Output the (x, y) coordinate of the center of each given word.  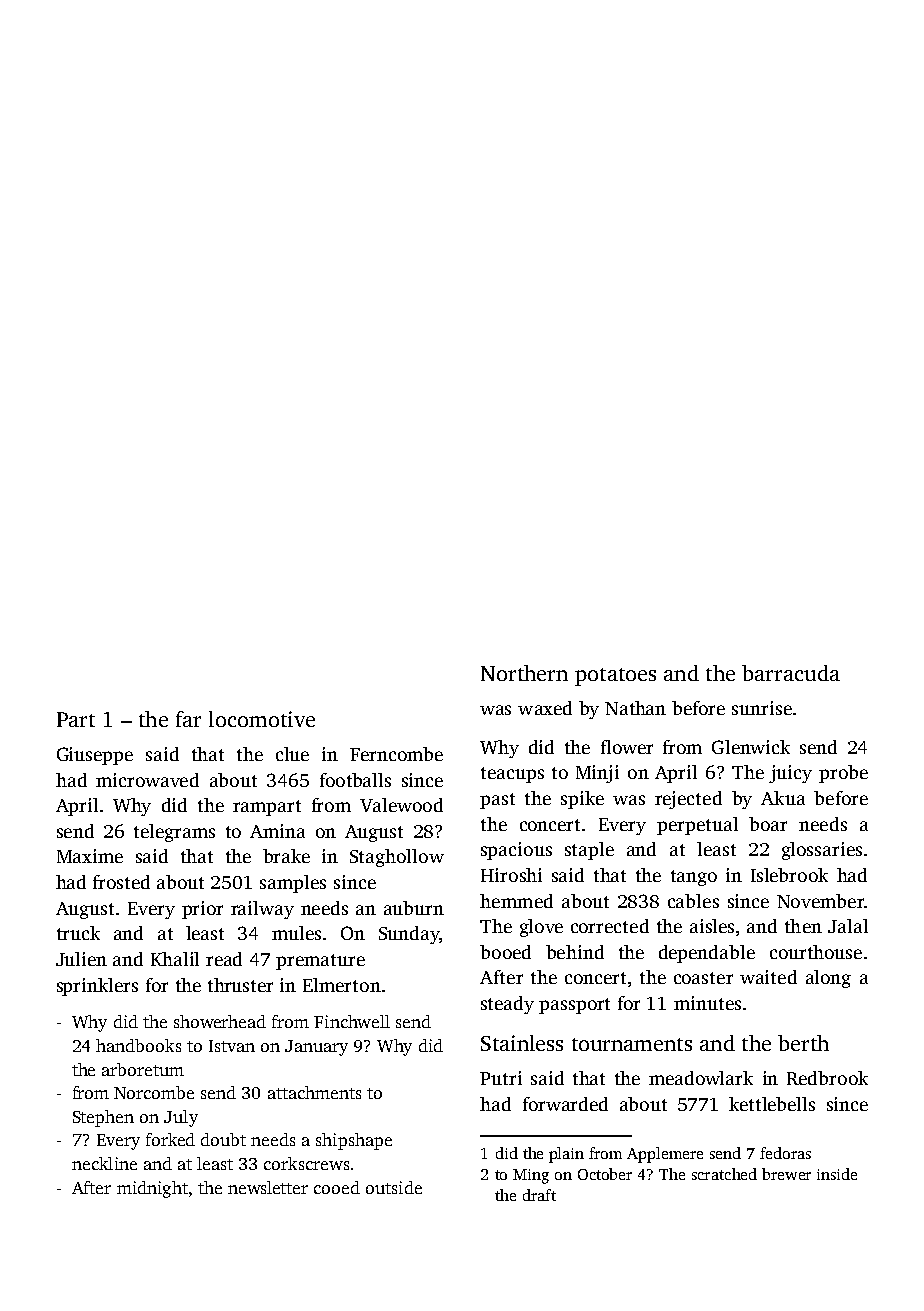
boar (768, 824)
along (828, 979)
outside (394, 1187)
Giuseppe (95, 756)
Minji (597, 774)
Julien (81, 959)
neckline (104, 1163)
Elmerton (342, 985)
